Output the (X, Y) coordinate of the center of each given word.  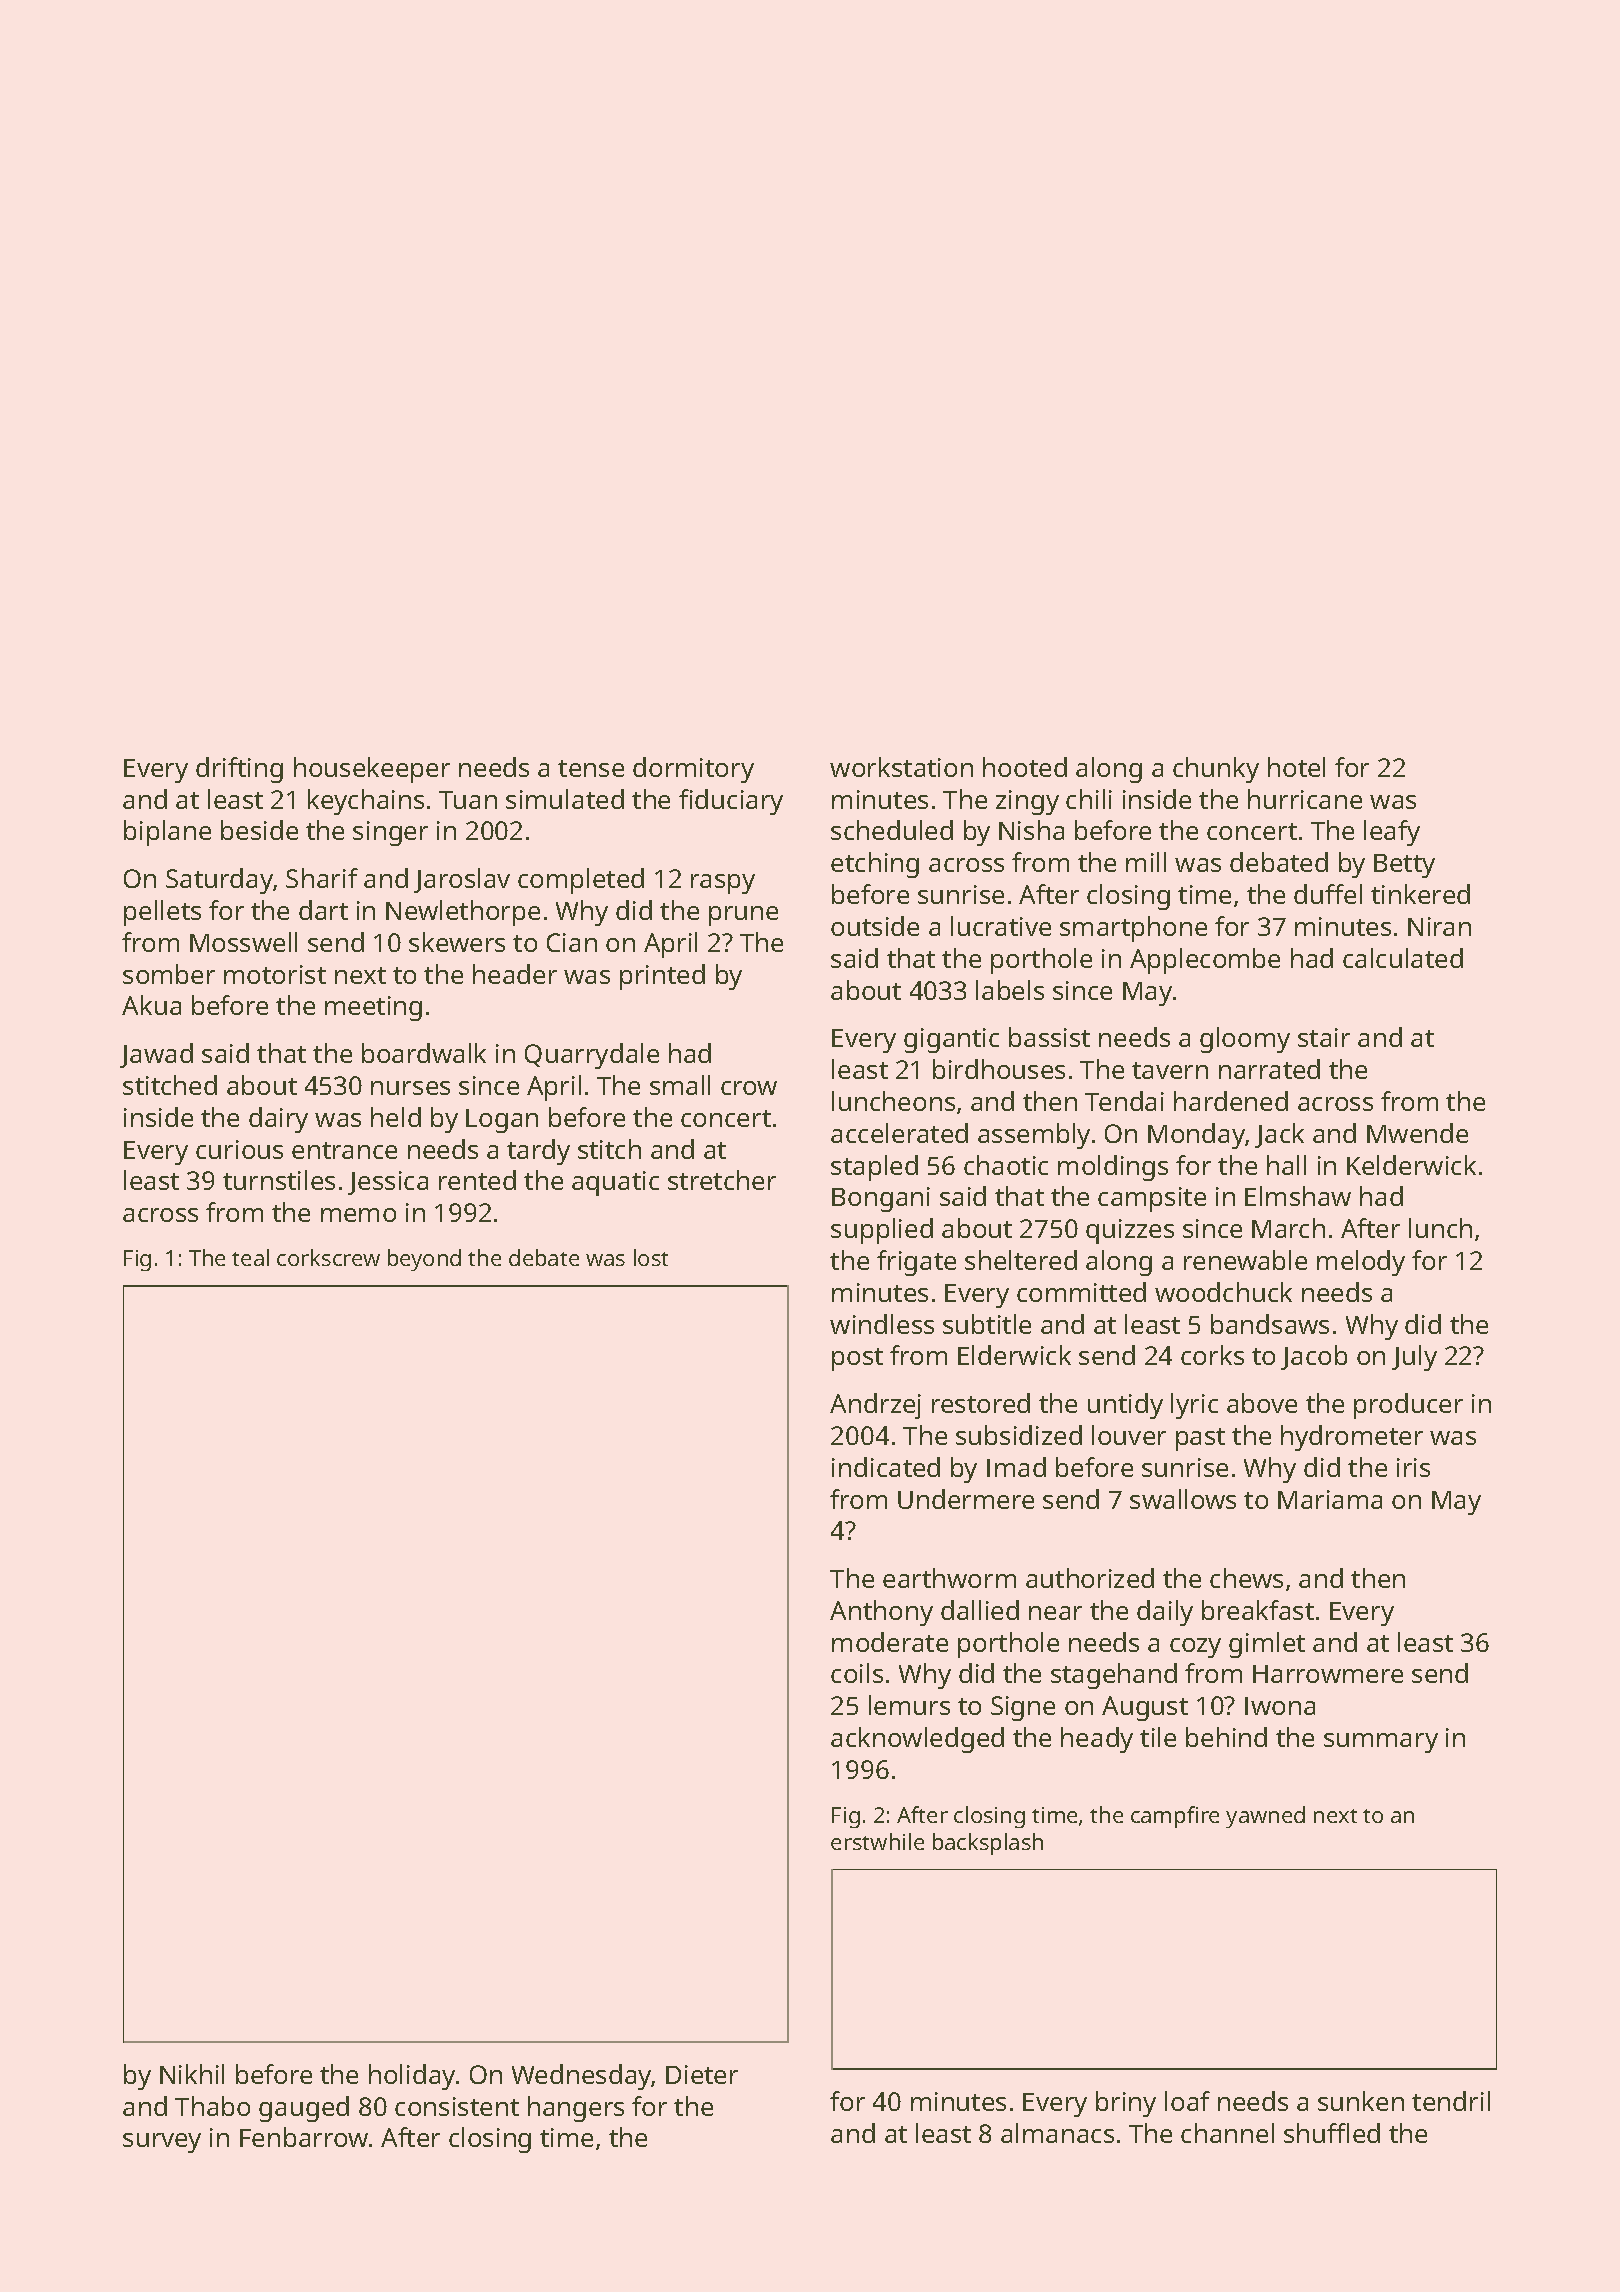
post (857, 1359)
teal (250, 1257)
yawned (1265, 1817)
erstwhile (877, 1841)
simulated (565, 799)
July (1414, 1358)
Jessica (388, 1183)
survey (162, 2143)
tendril (1451, 2101)
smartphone (1133, 929)
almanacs (1057, 2133)
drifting (239, 770)
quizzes (1130, 1231)
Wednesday (582, 2077)
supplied (882, 1231)
